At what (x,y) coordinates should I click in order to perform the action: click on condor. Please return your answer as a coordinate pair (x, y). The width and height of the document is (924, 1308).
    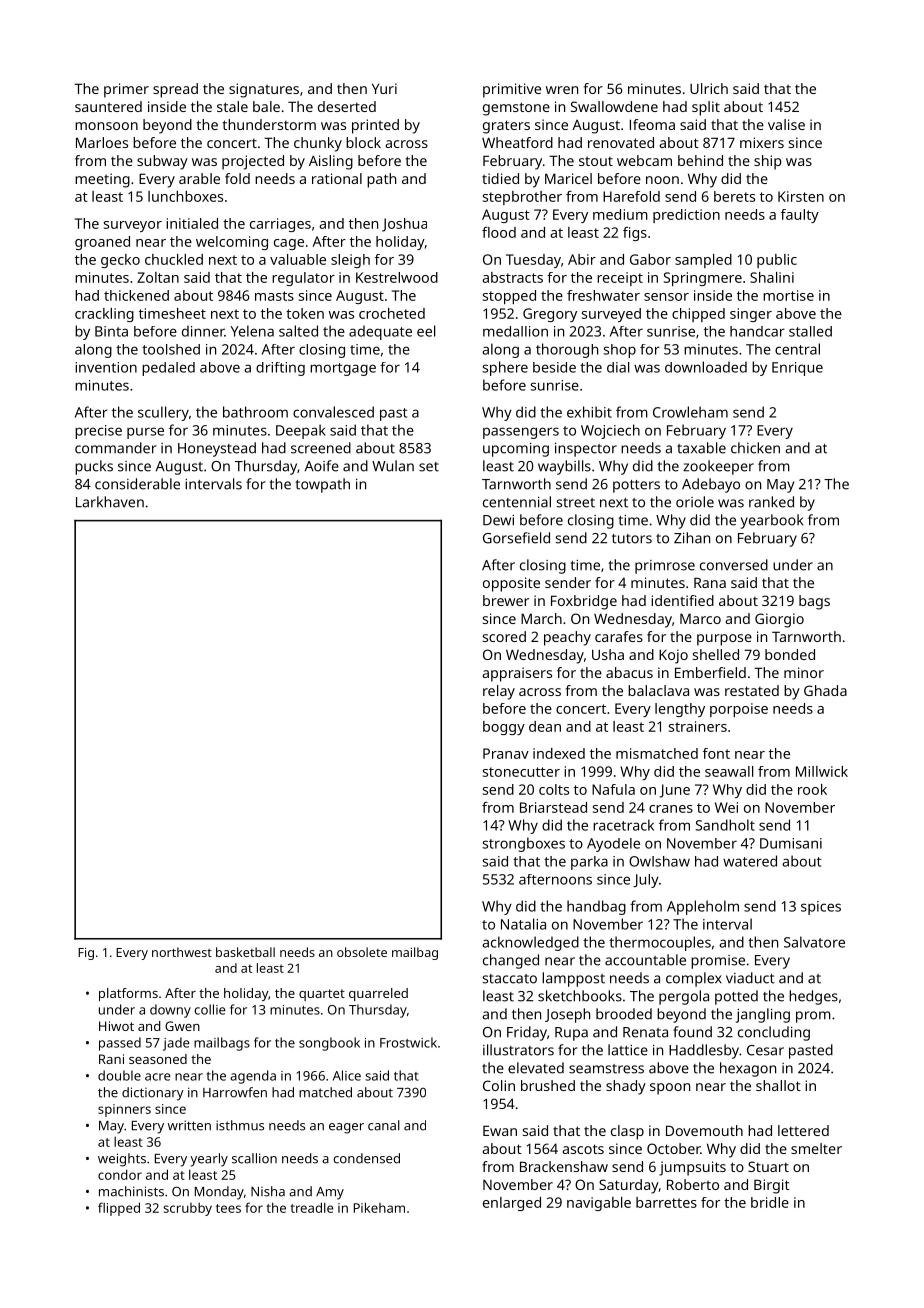
    Looking at the image, I should click on (120, 1174).
